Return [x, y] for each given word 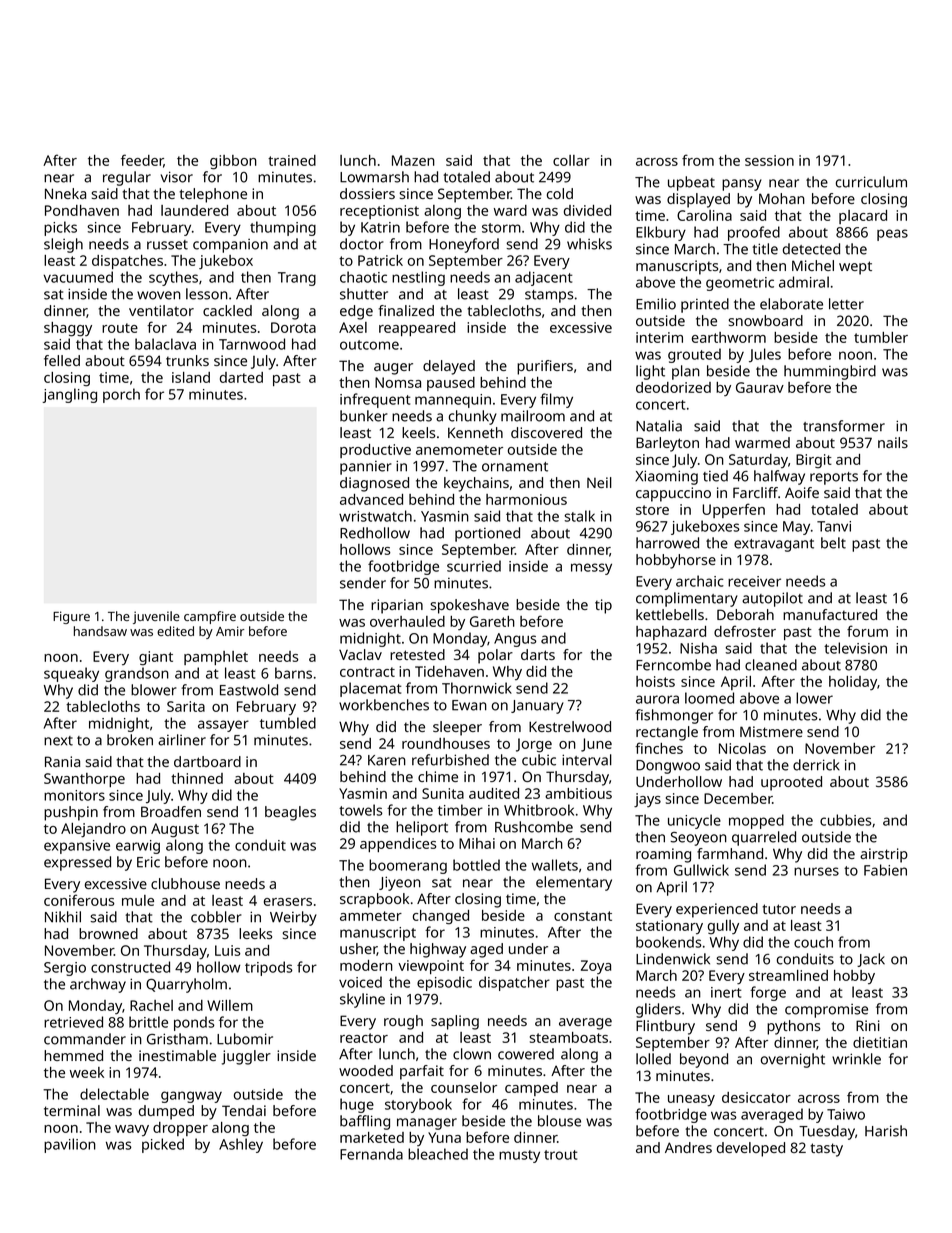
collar [571, 160]
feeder [142, 161]
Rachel [151, 1005]
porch [121, 395]
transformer [844, 426]
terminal [72, 1110]
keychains [476, 484]
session [769, 160]
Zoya [596, 967]
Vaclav [360, 654]
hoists [655, 681]
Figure [71, 617]
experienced [717, 910]
